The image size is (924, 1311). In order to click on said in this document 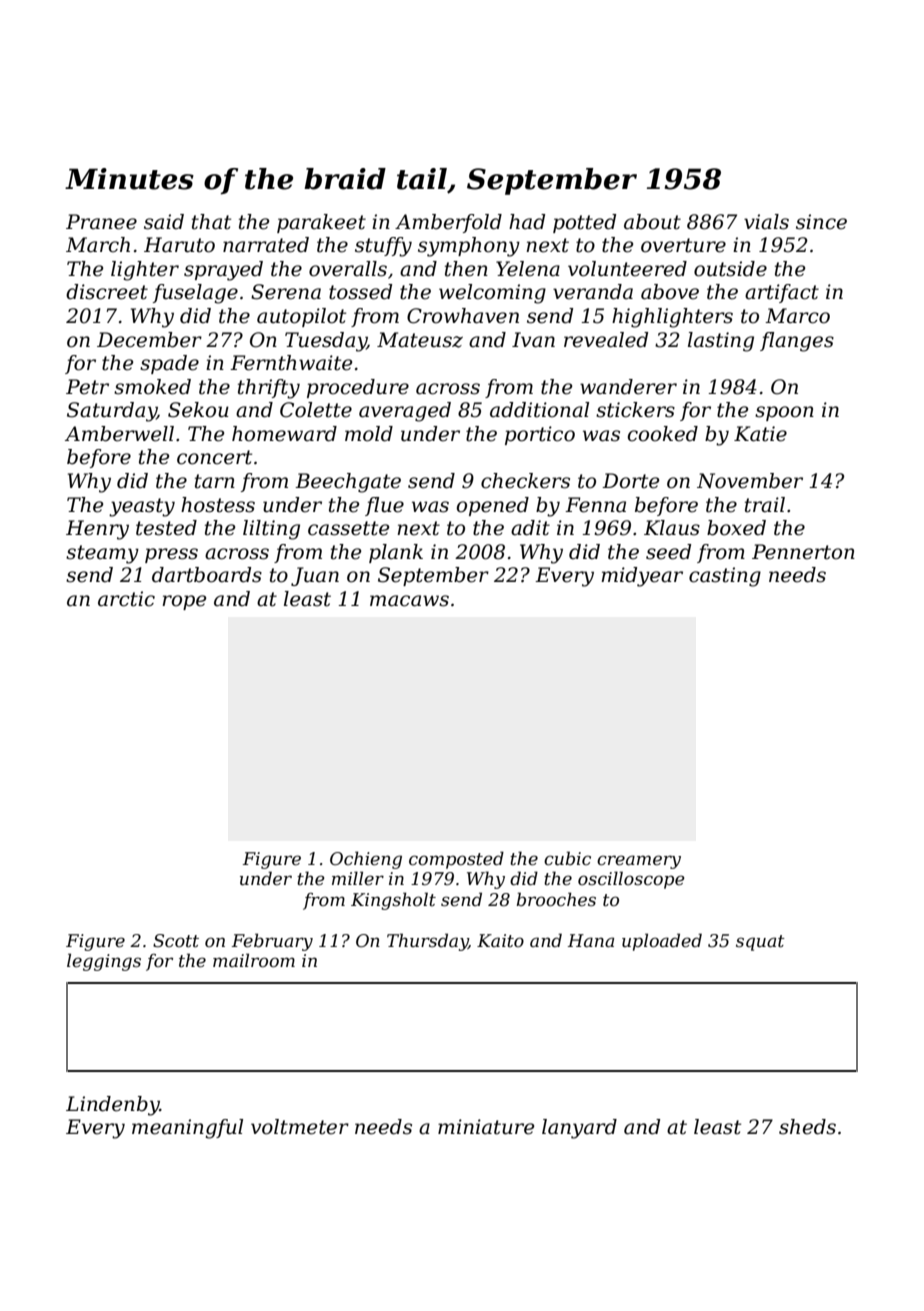, I will do `click(164, 222)`.
